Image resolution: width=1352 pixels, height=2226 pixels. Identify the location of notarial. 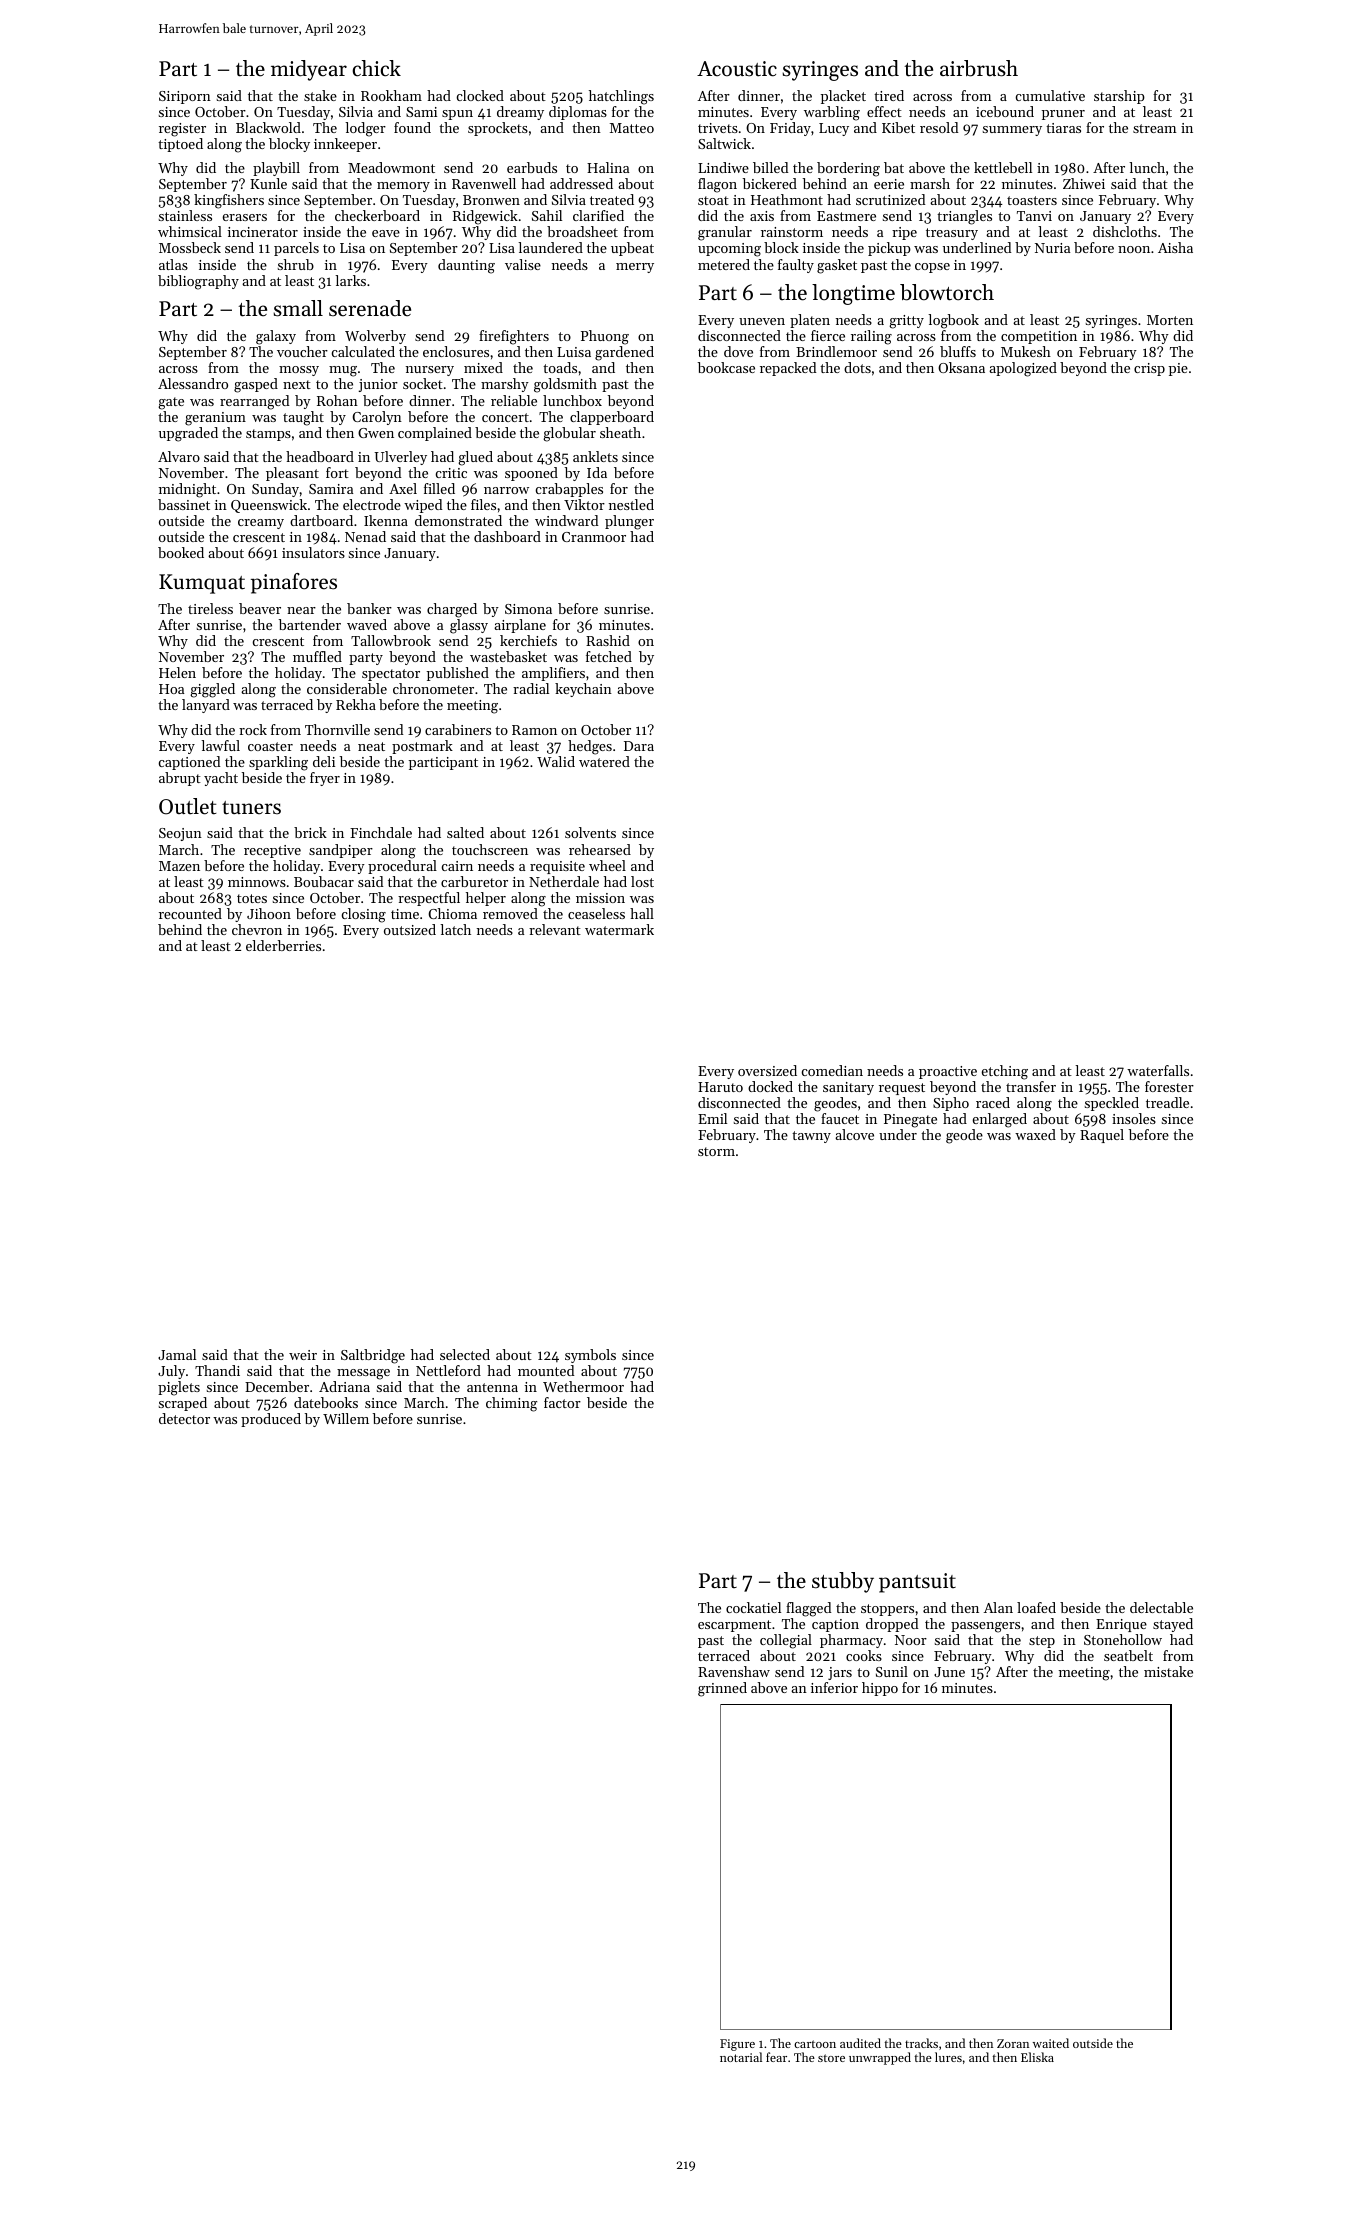
(741, 2057).
